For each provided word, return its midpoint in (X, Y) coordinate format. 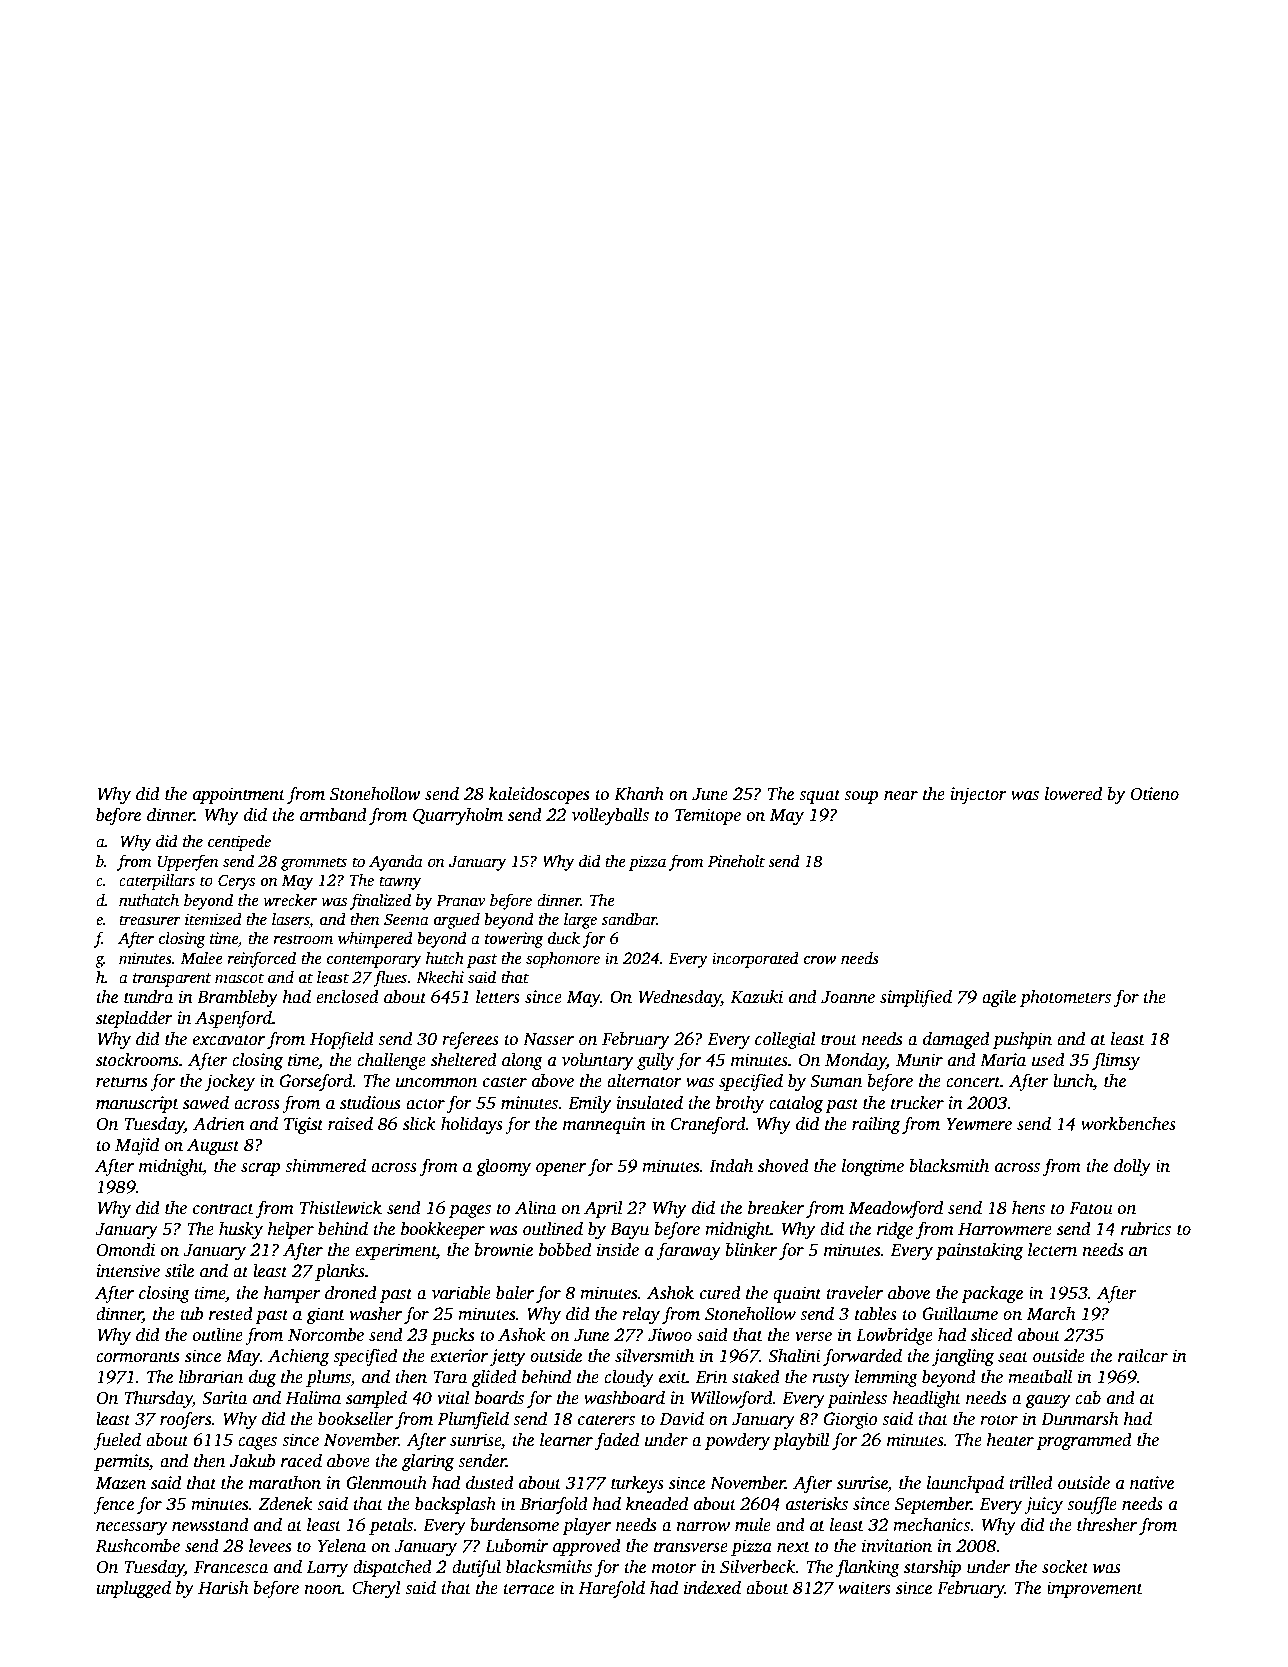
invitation (897, 1546)
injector (979, 795)
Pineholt (736, 861)
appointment (239, 795)
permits (121, 1462)
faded (617, 1441)
